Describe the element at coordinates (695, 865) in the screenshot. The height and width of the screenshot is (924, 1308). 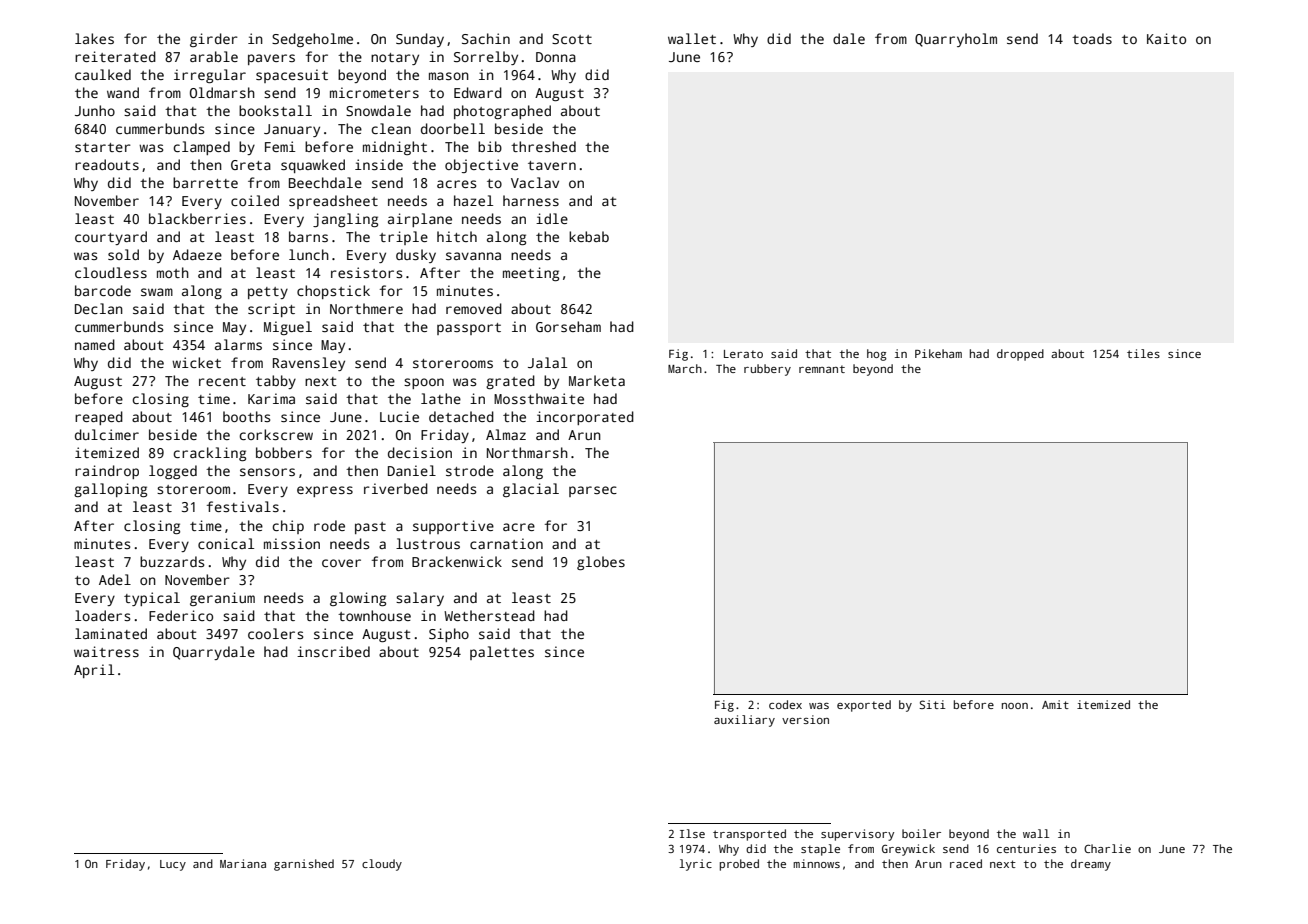
I see `lyric` at that location.
